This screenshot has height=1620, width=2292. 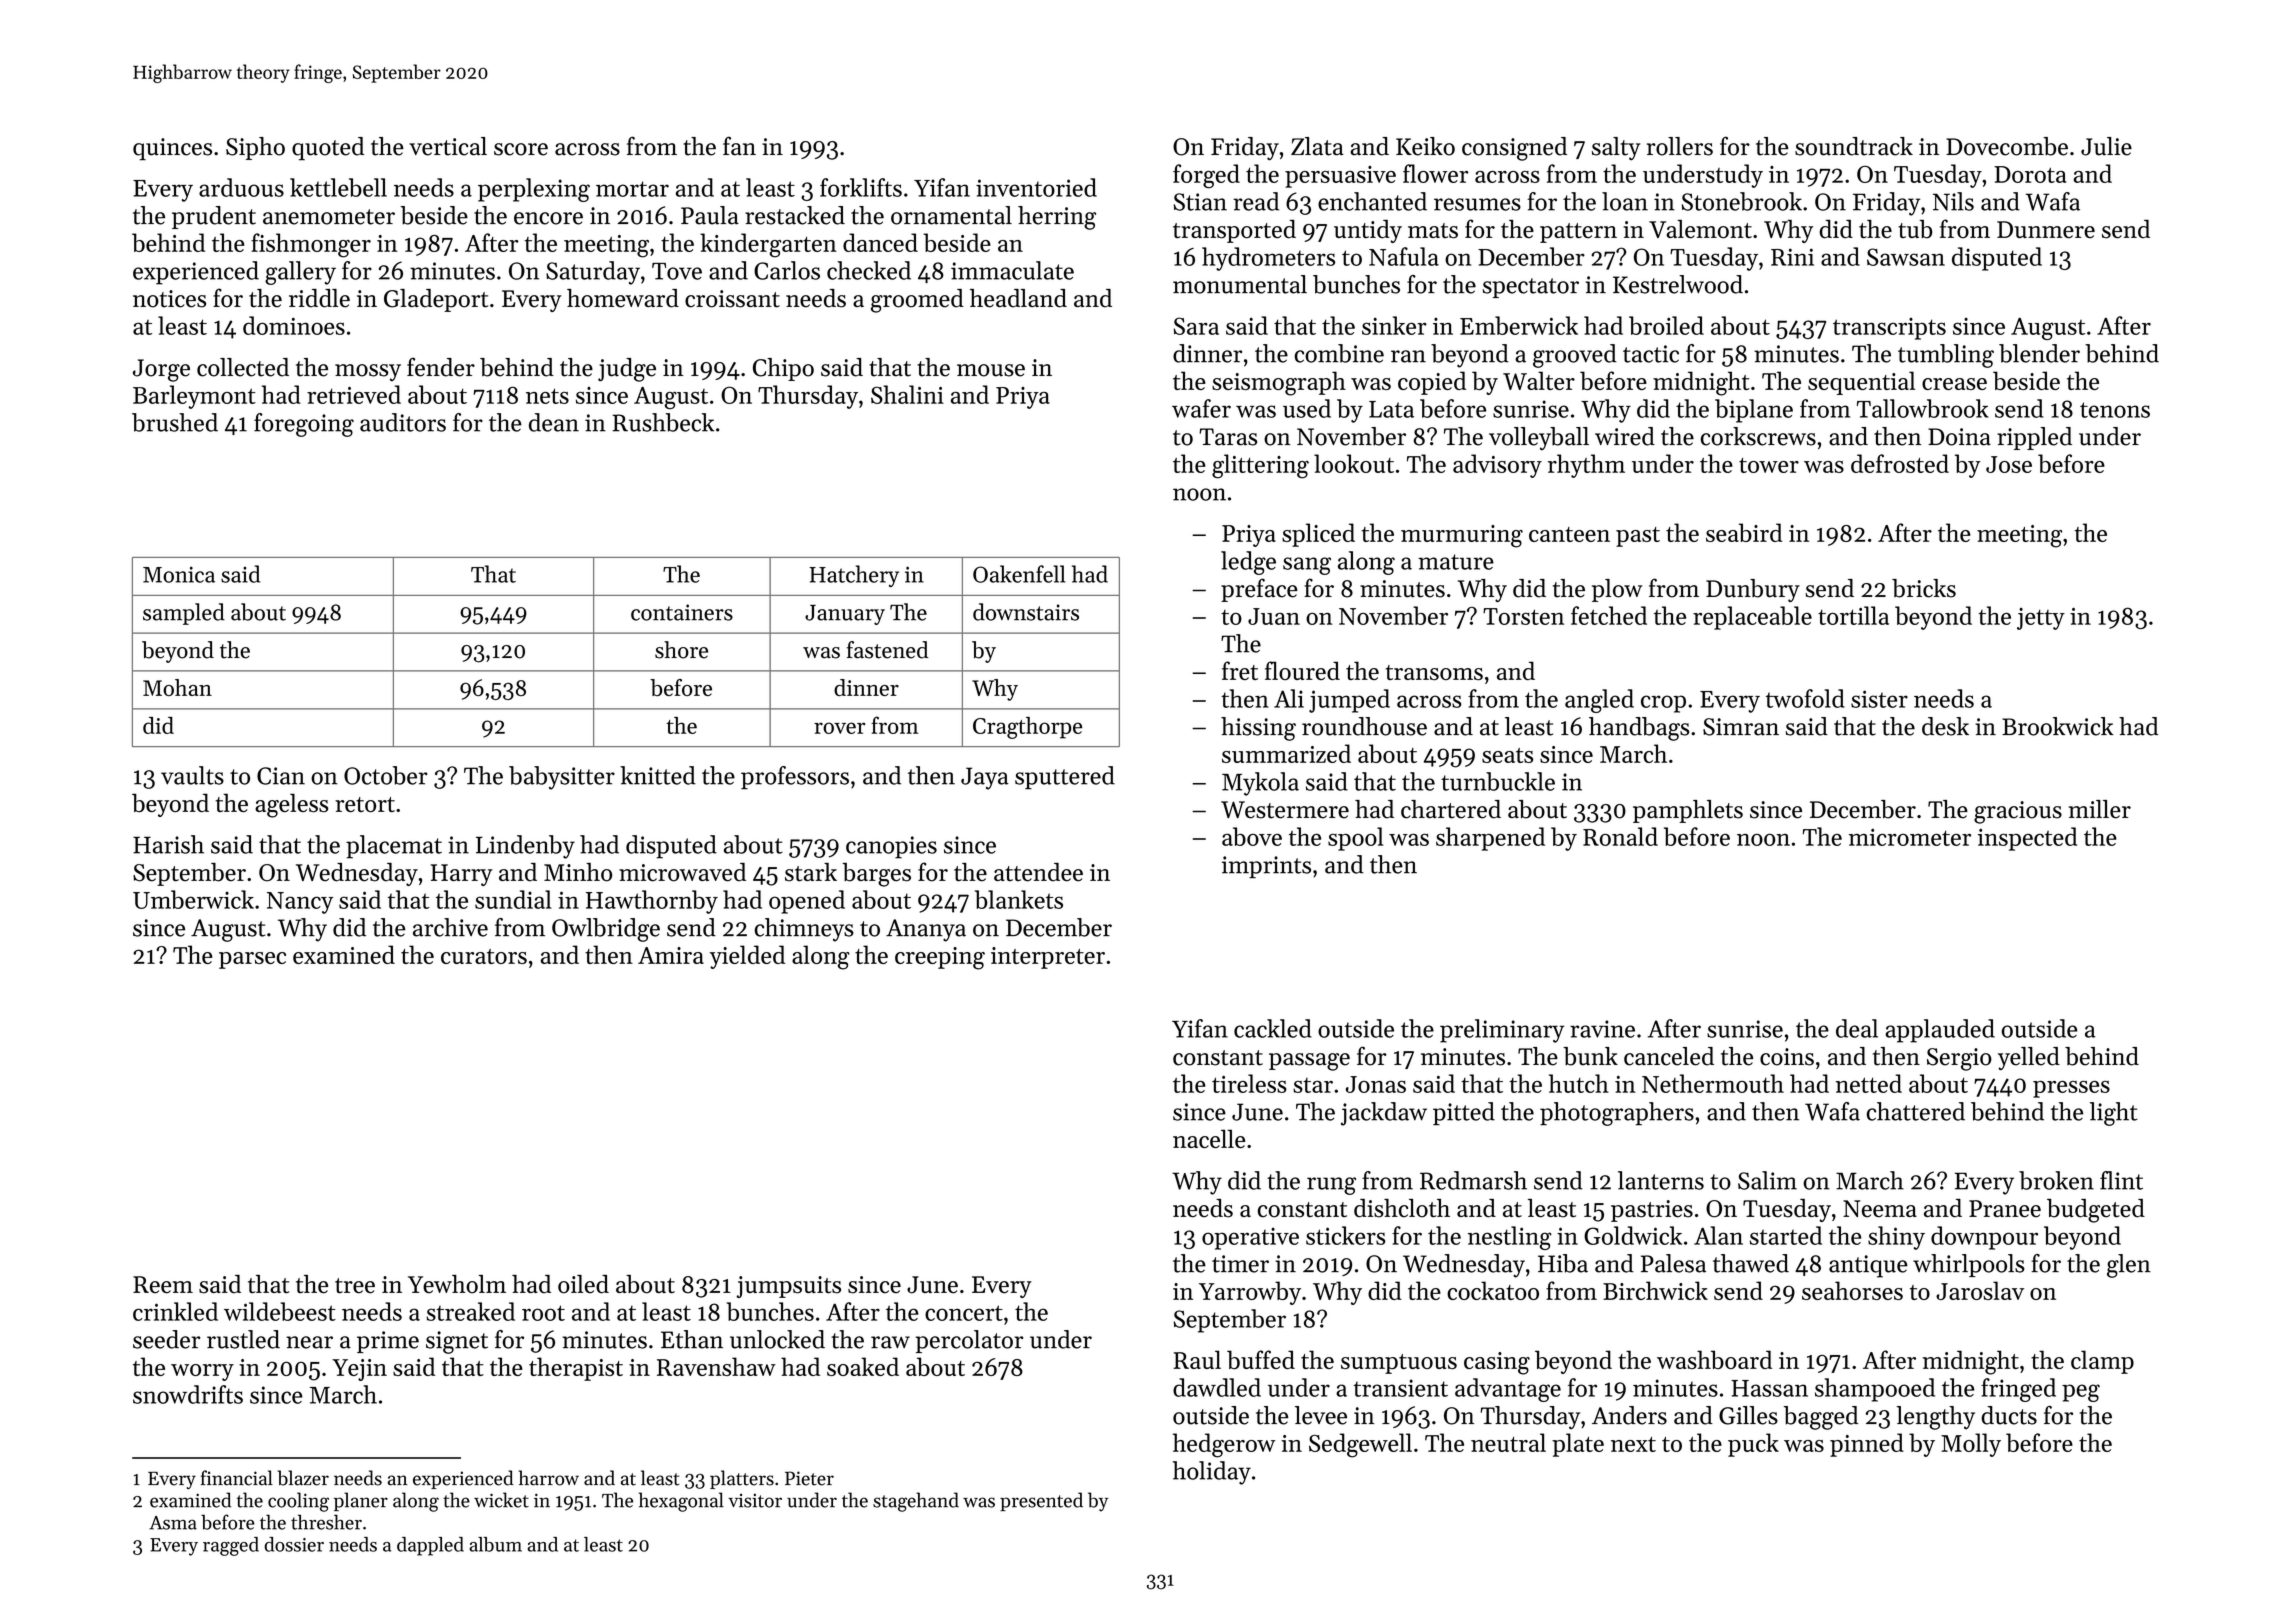 What do you see at coordinates (677, 271) in the screenshot?
I see `Tove` at bounding box center [677, 271].
